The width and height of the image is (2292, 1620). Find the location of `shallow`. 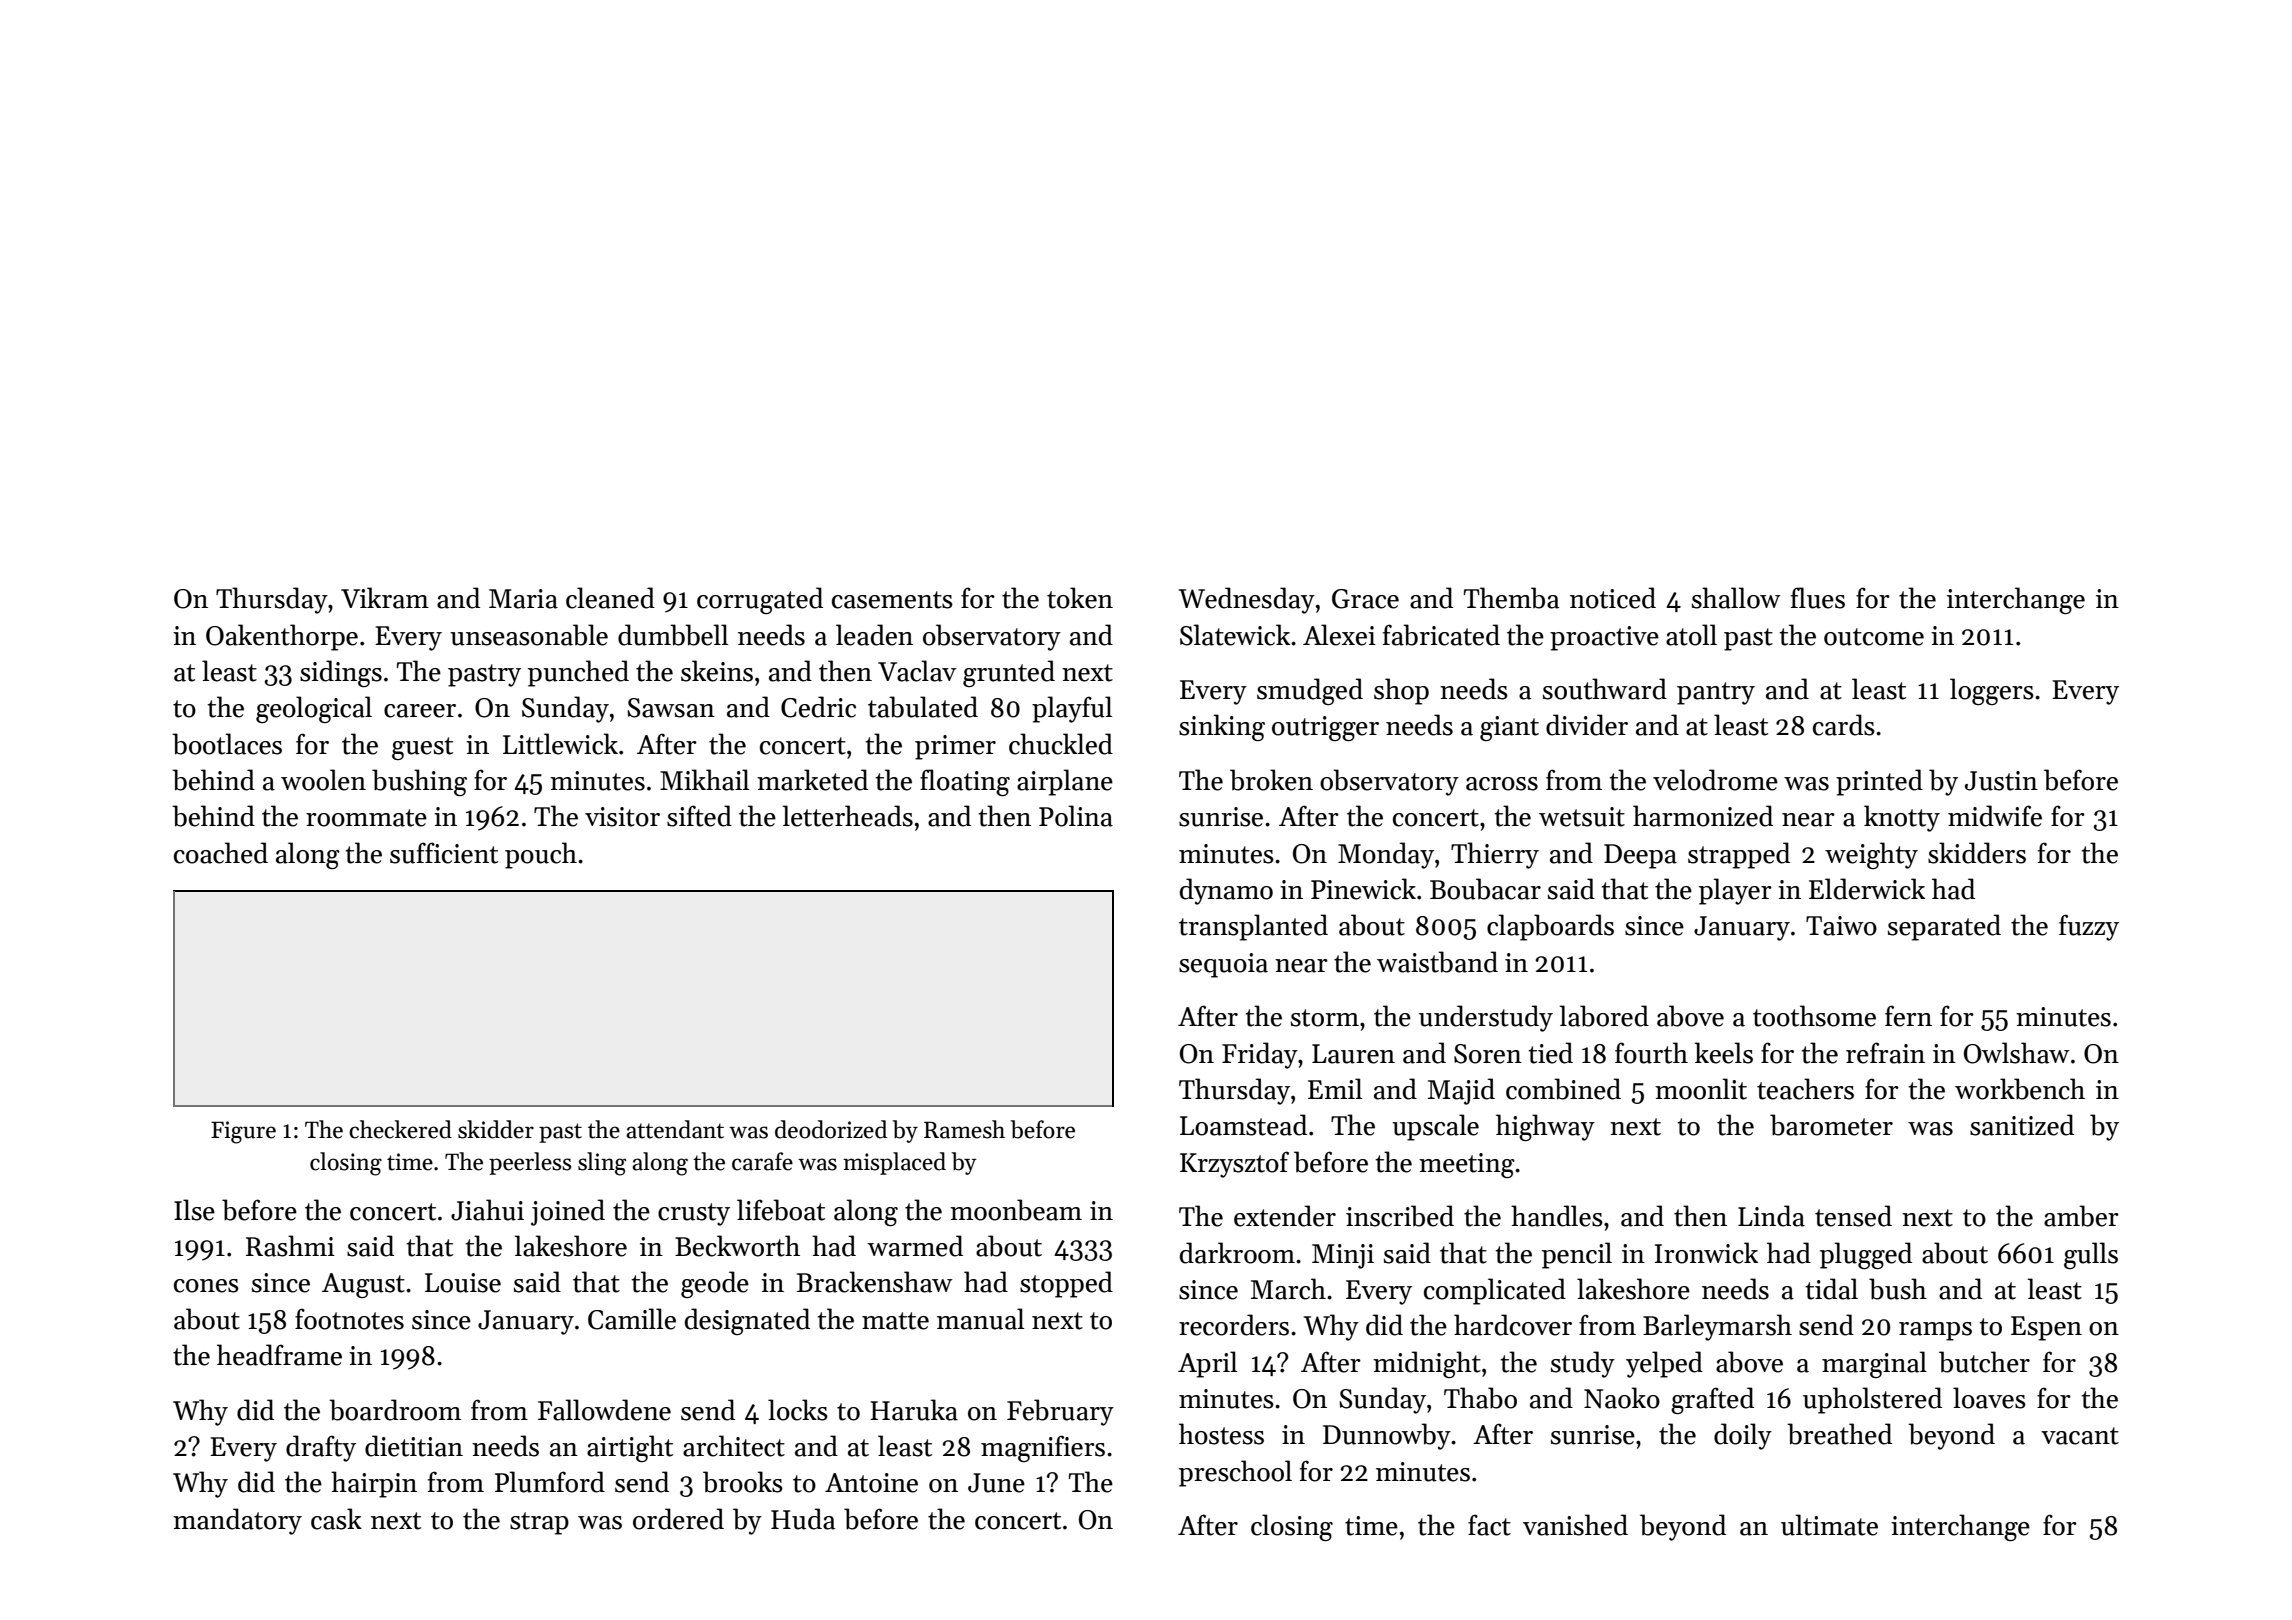

shallow is located at coordinates (1736, 598).
